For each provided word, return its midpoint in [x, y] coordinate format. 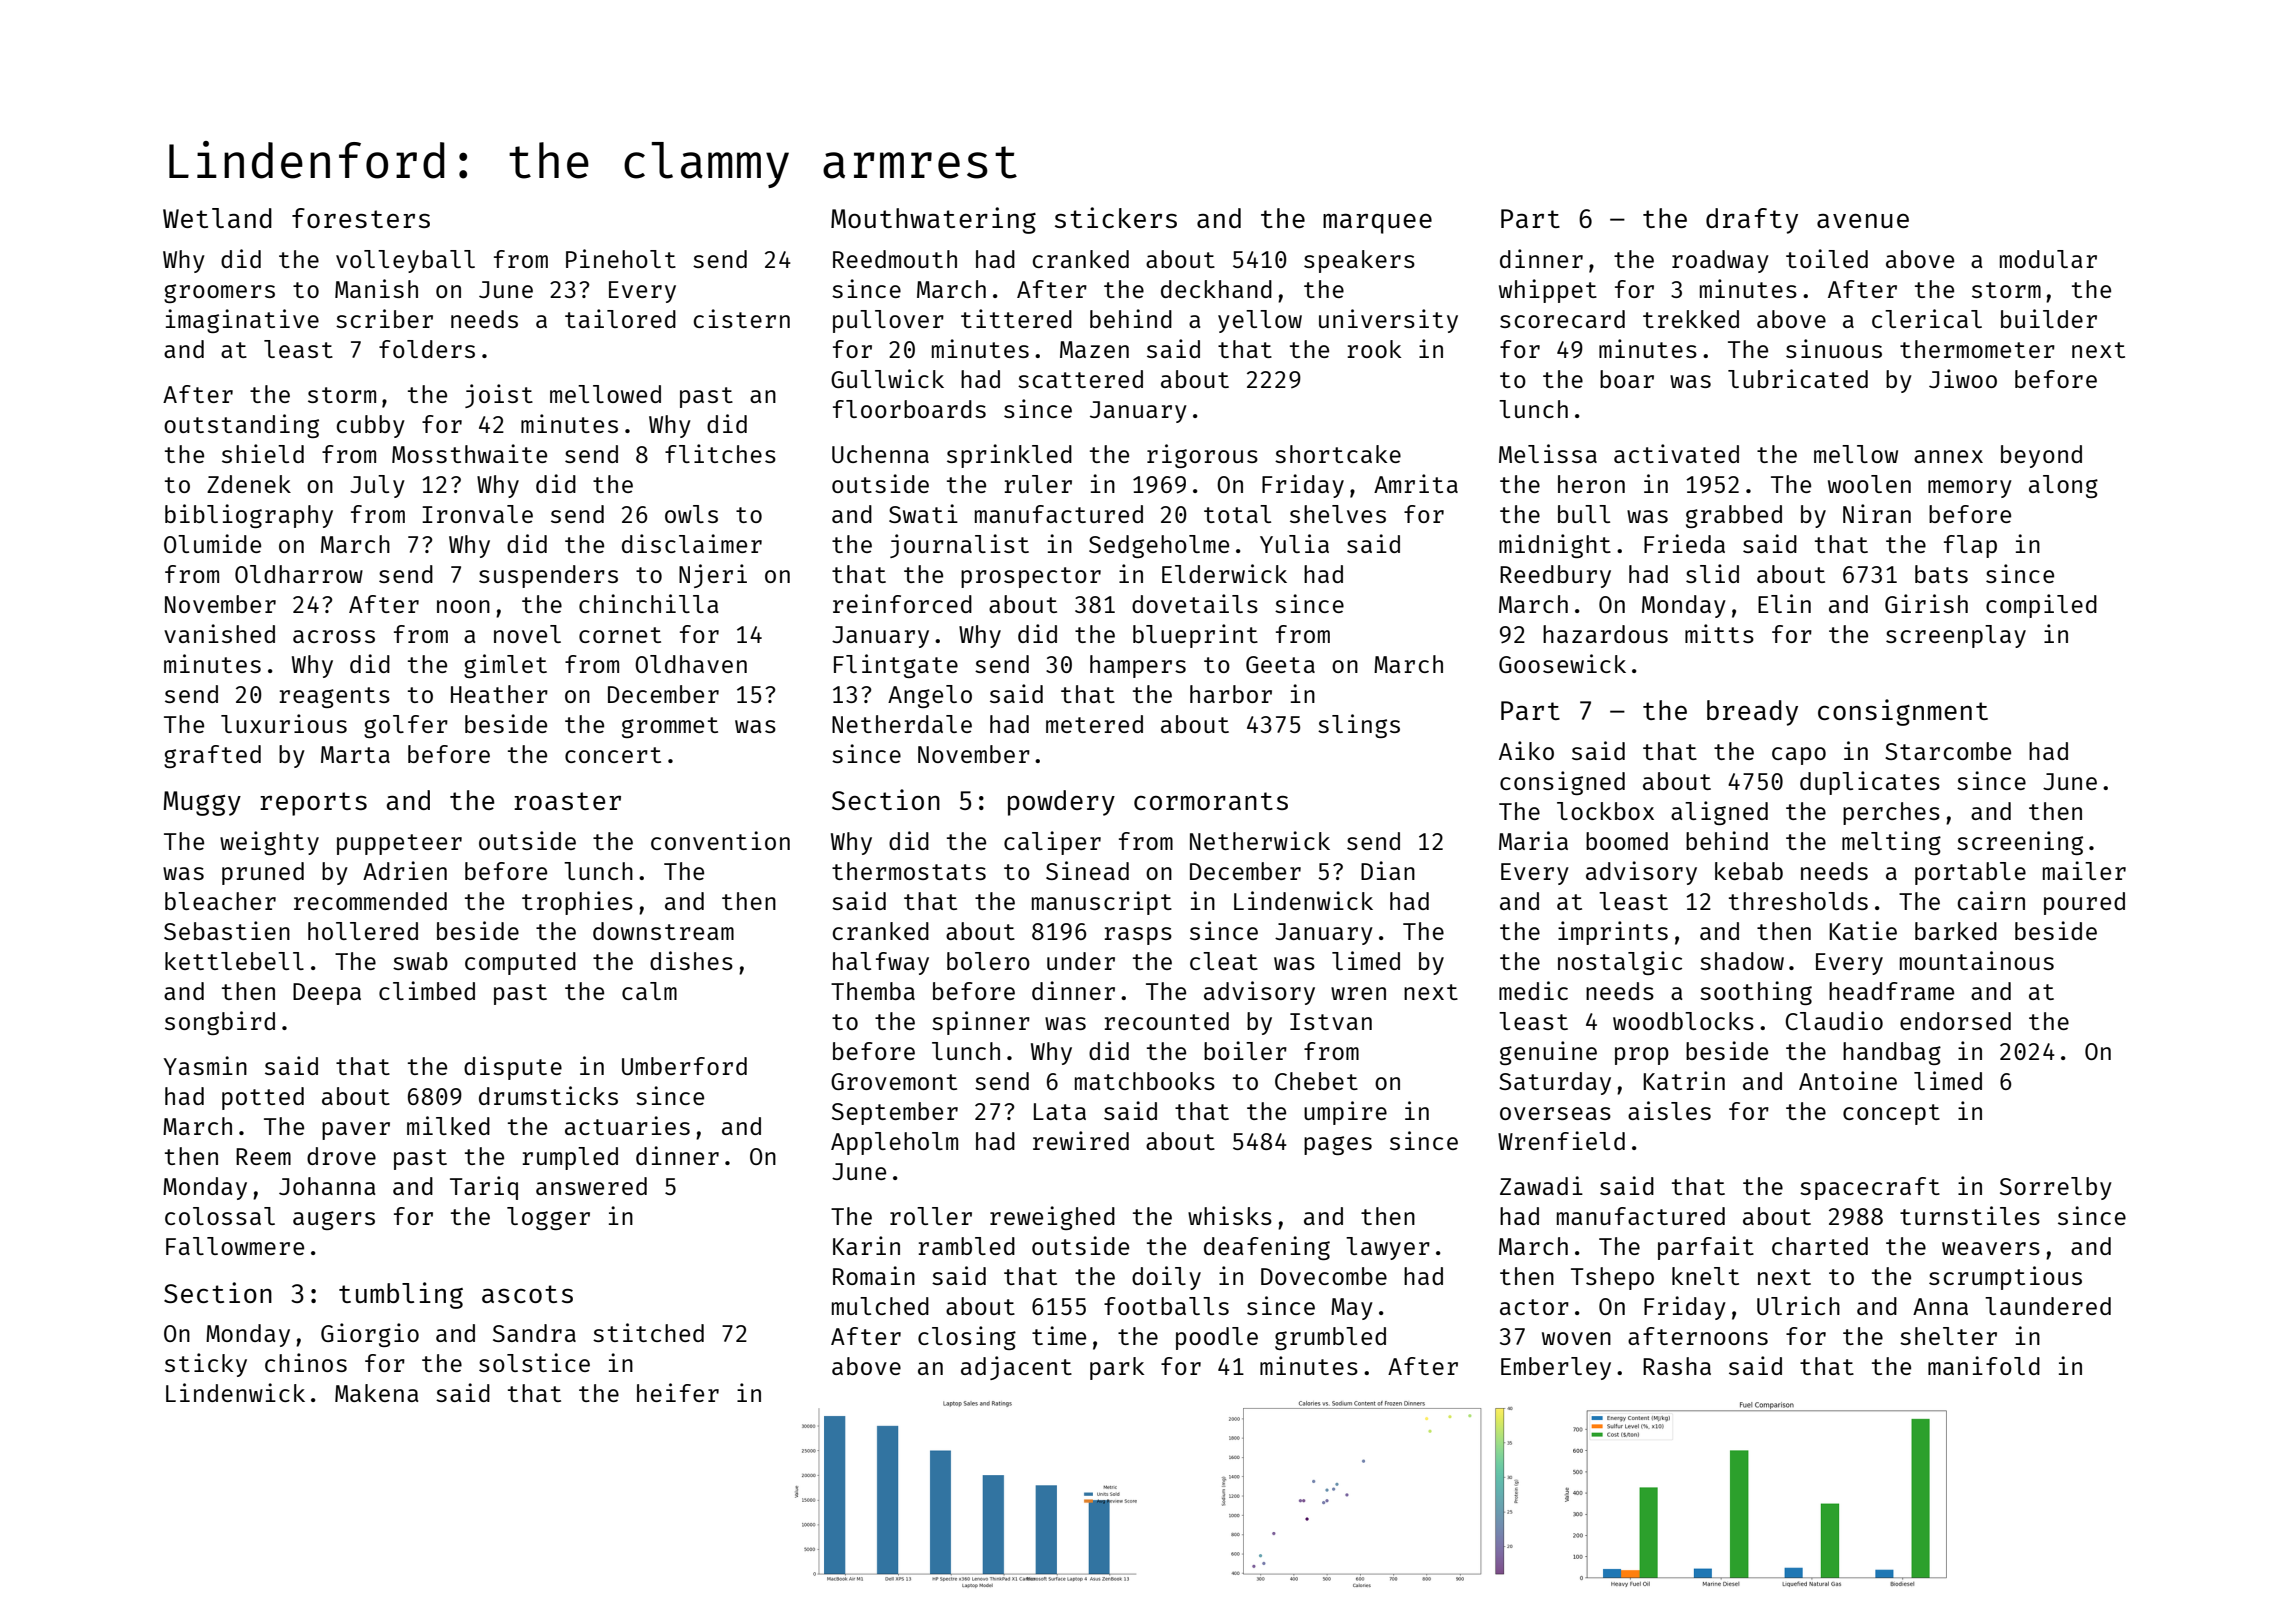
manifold [1984, 1365]
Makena [376, 1393]
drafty [1752, 221]
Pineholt [621, 258]
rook [1374, 349]
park [1117, 1368]
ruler [1038, 484]
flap [1970, 546]
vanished [219, 633]
